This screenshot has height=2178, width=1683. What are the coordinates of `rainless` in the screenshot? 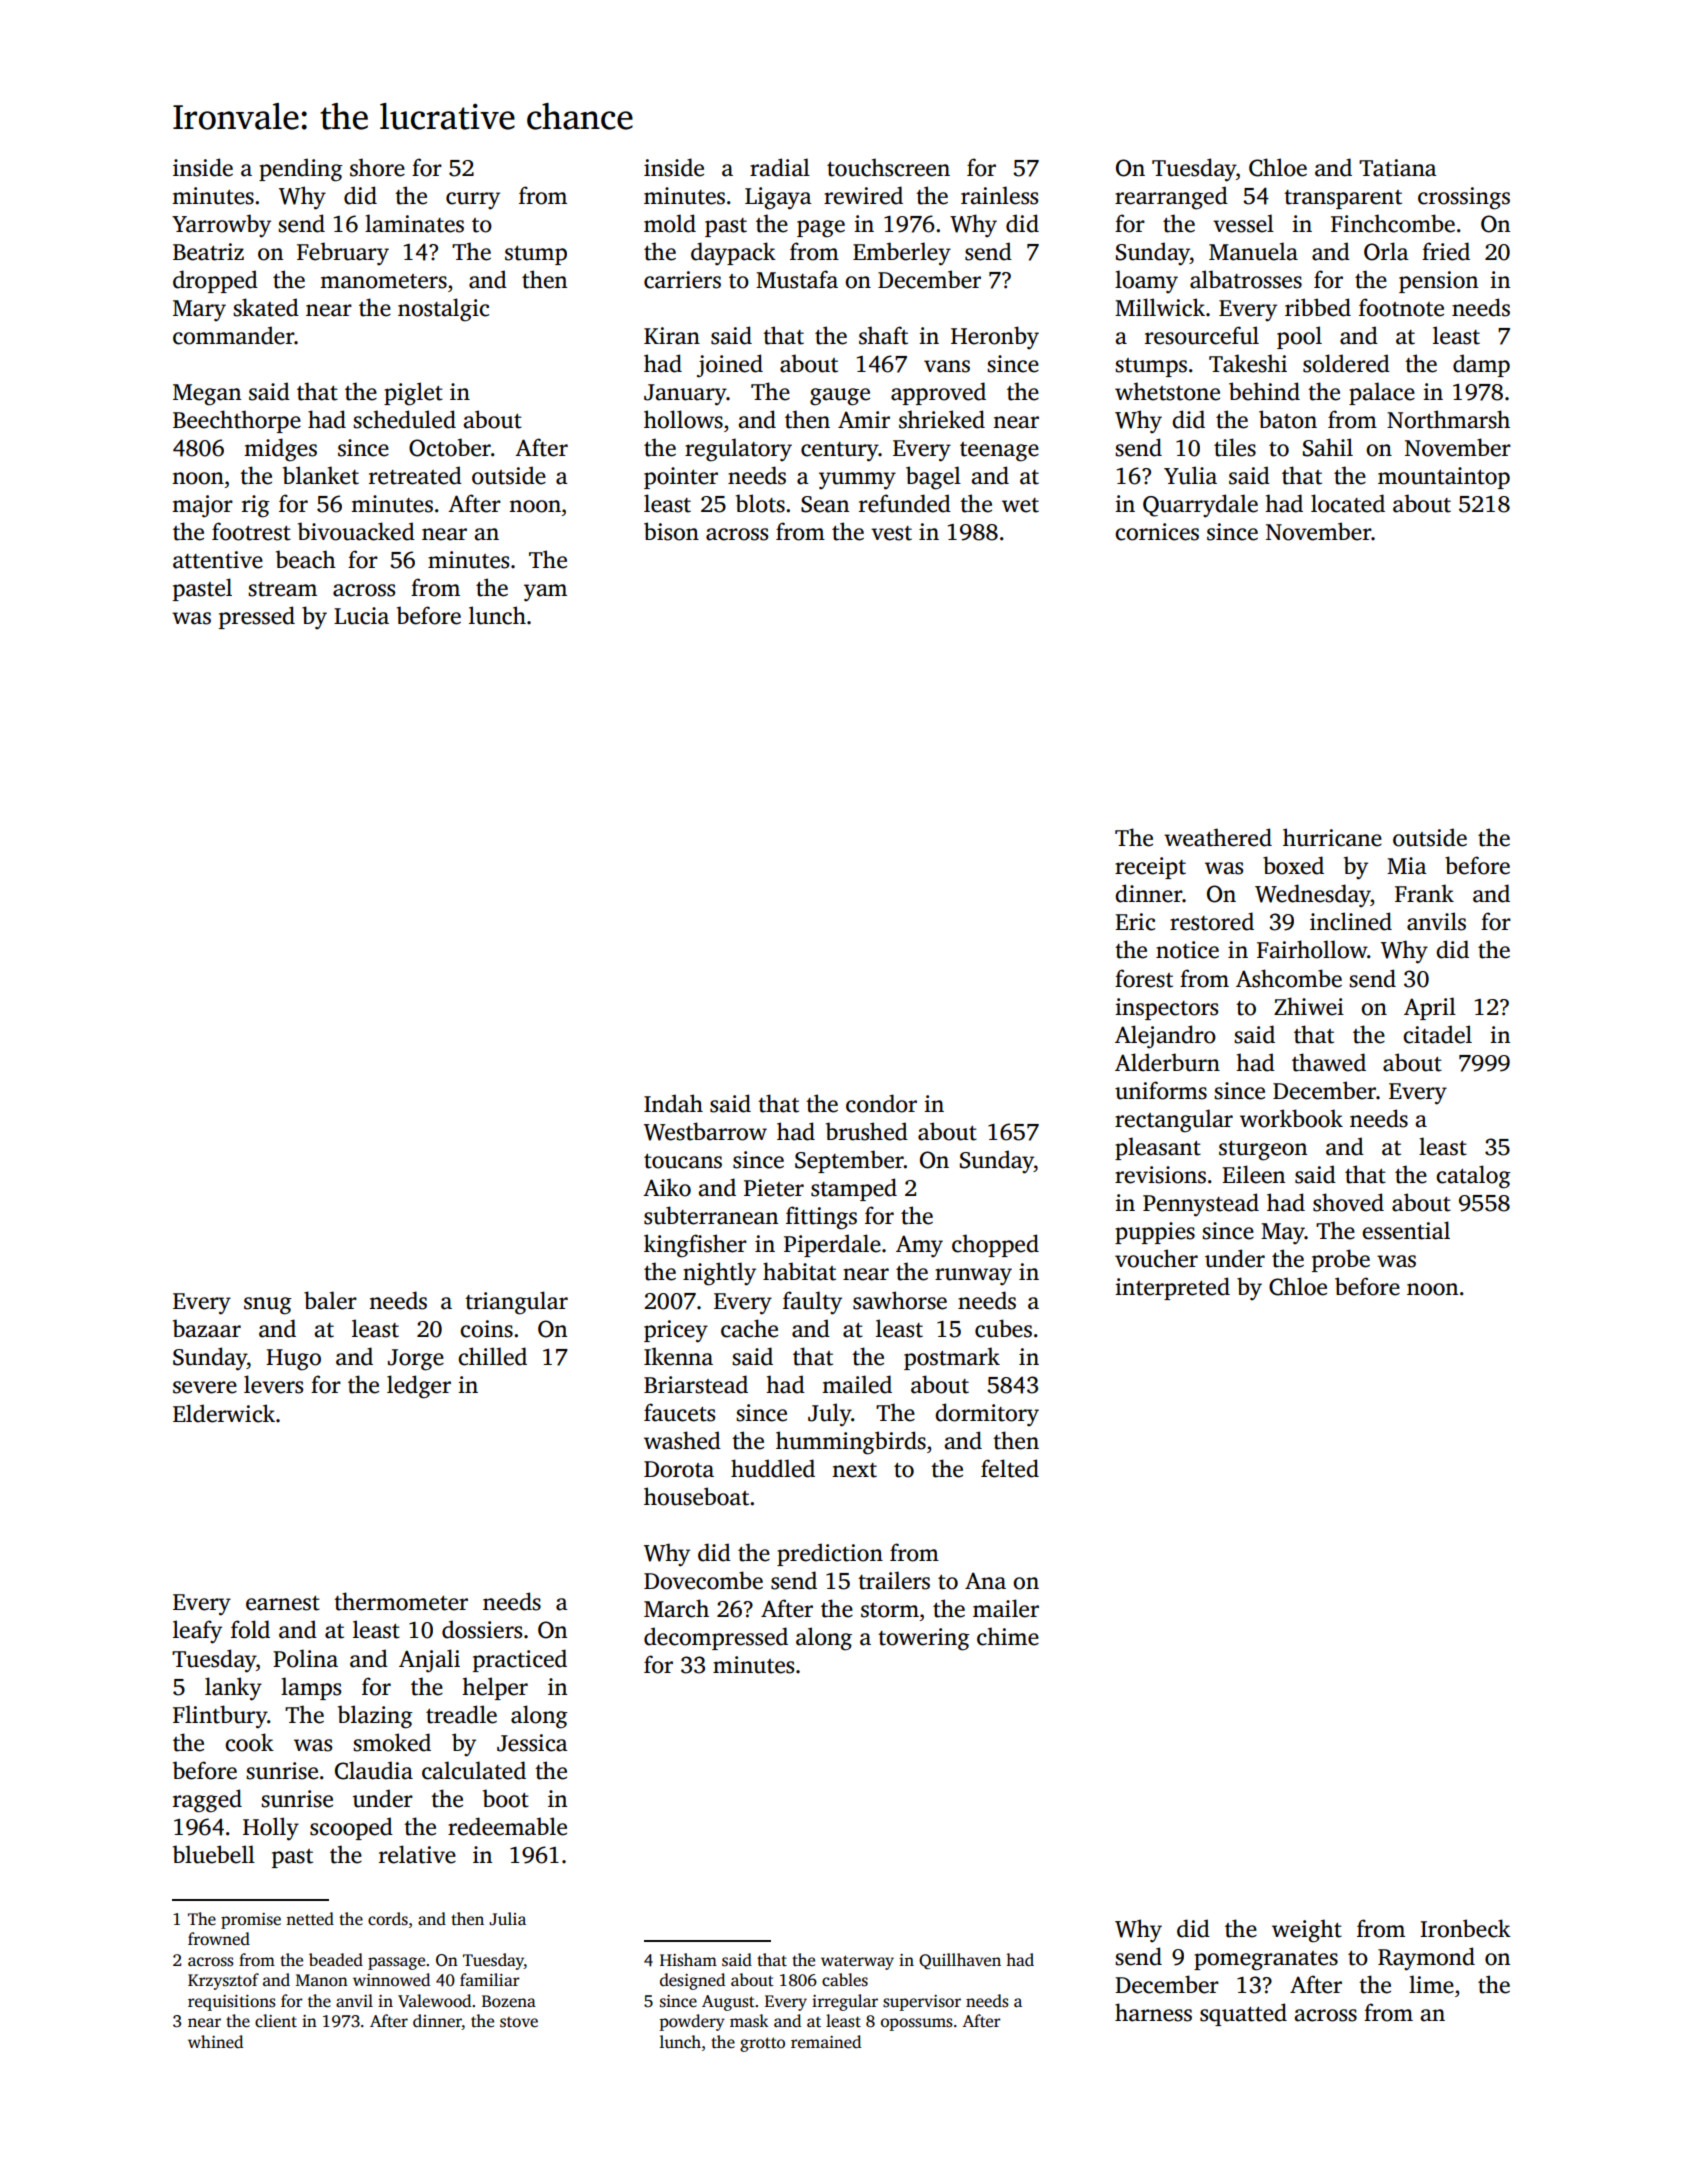 It's located at (999, 195).
